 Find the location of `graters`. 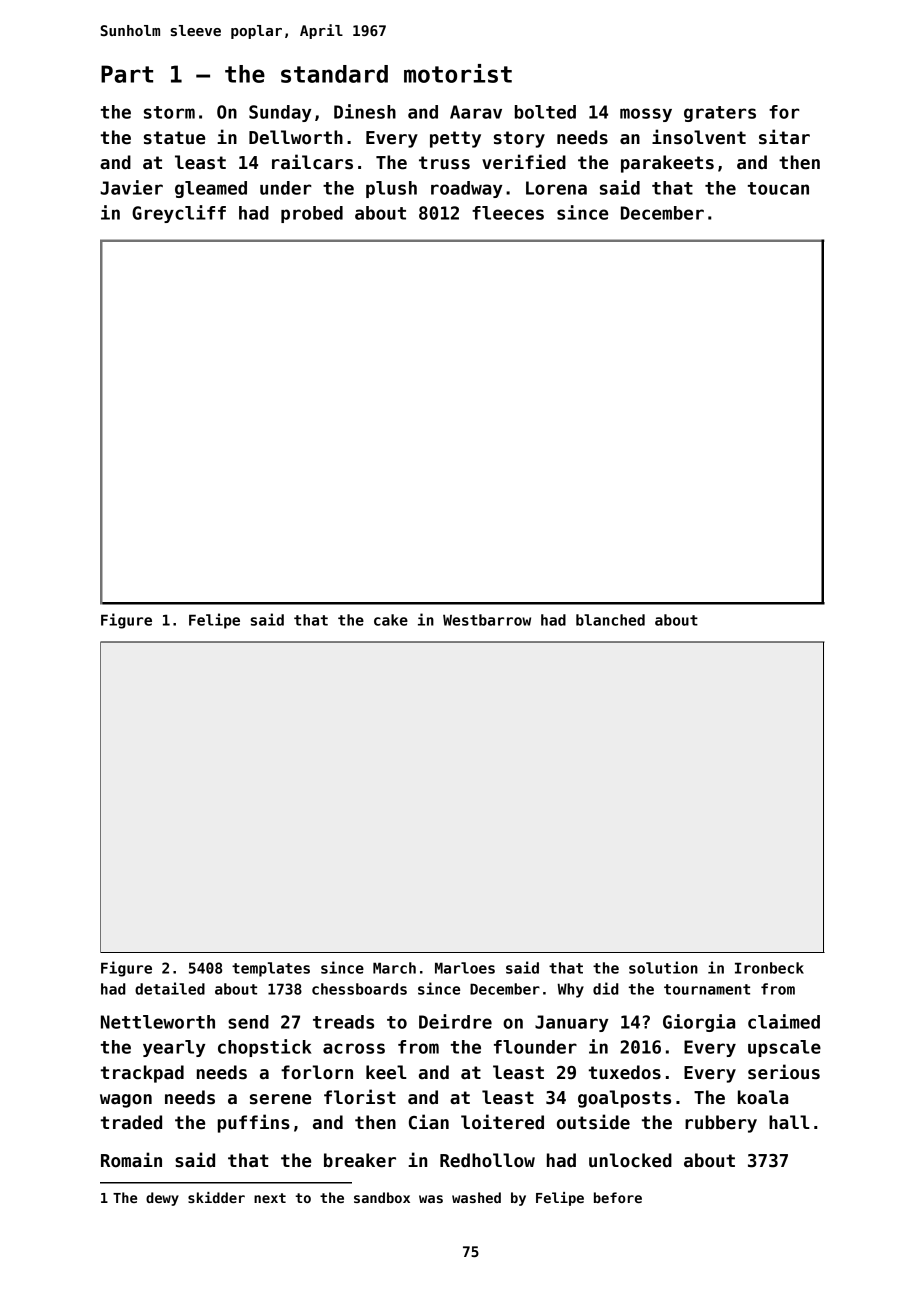

graters is located at coordinates (720, 114).
